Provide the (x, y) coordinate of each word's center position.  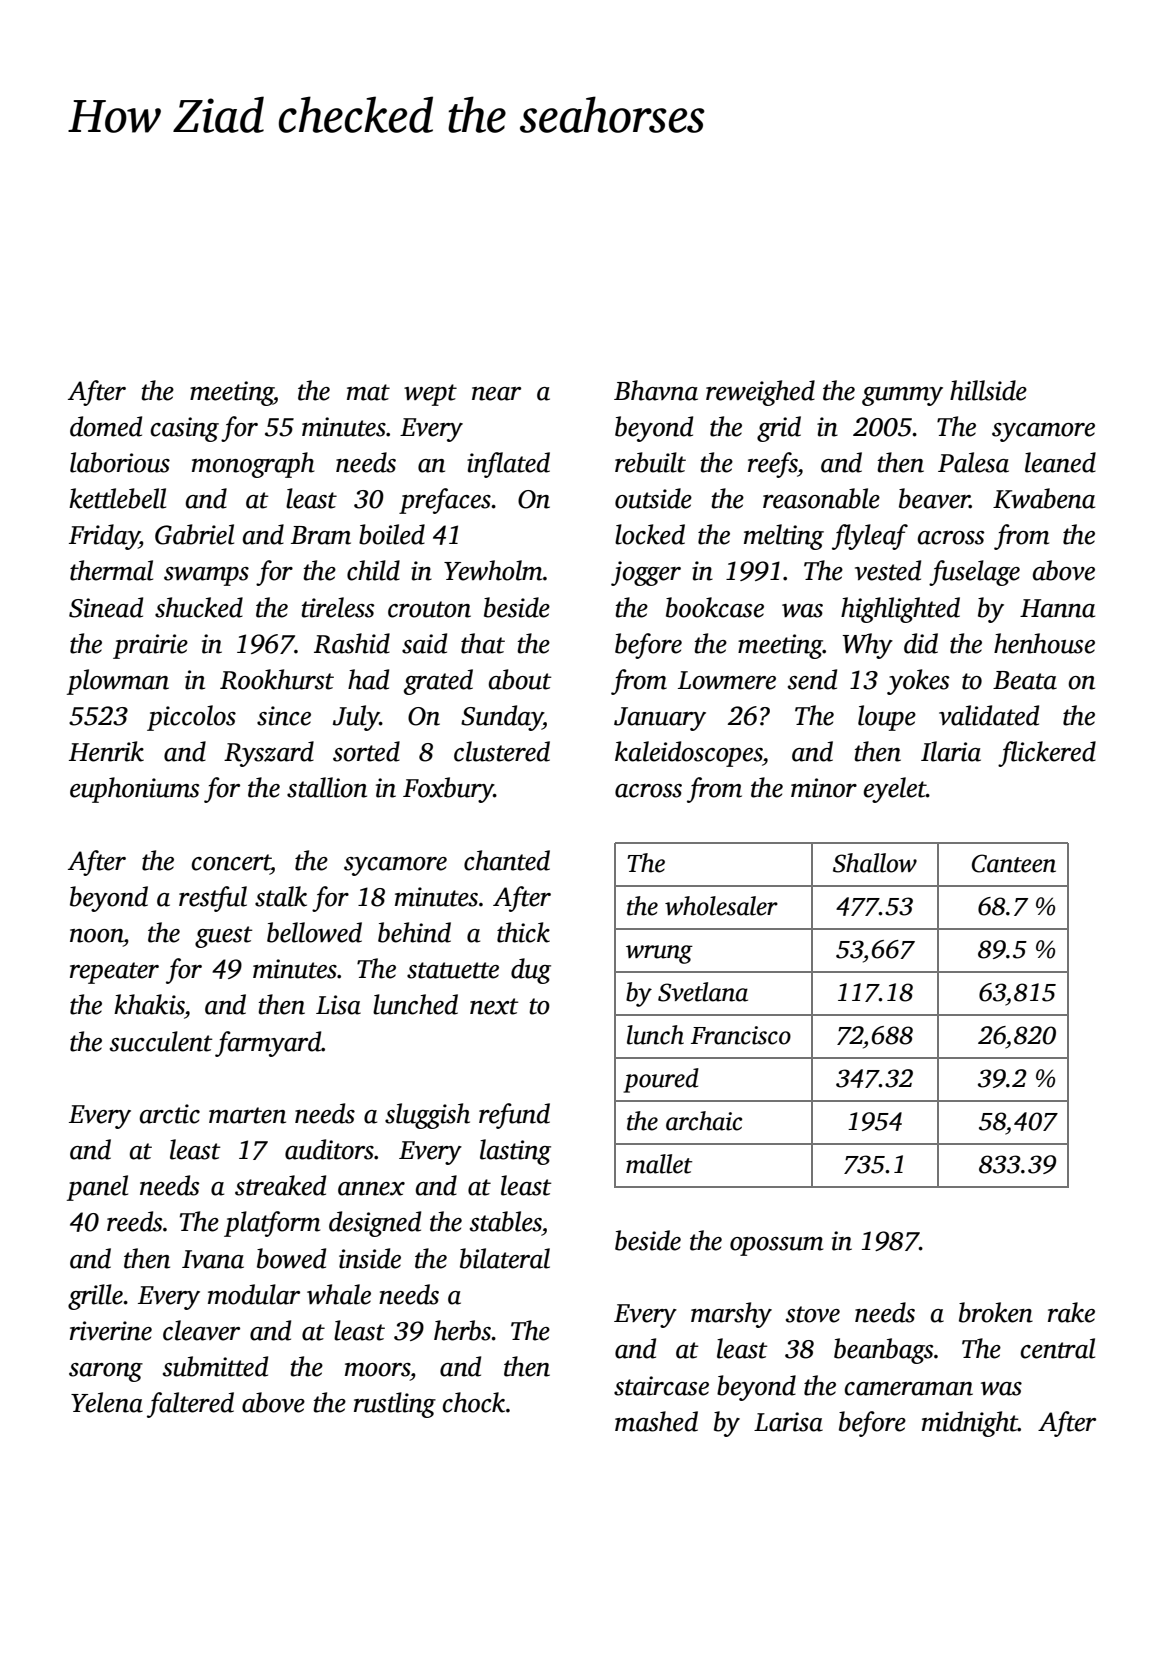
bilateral (505, 1258)
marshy (731, 1315)
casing (185, 429)
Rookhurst (277, 679)
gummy (902, 396)
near (496, 394)
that (483, 643)
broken (996, 1312)
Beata (1025, 680)
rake (1071, 1312)
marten (247, 1115)
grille (95, 1297)
